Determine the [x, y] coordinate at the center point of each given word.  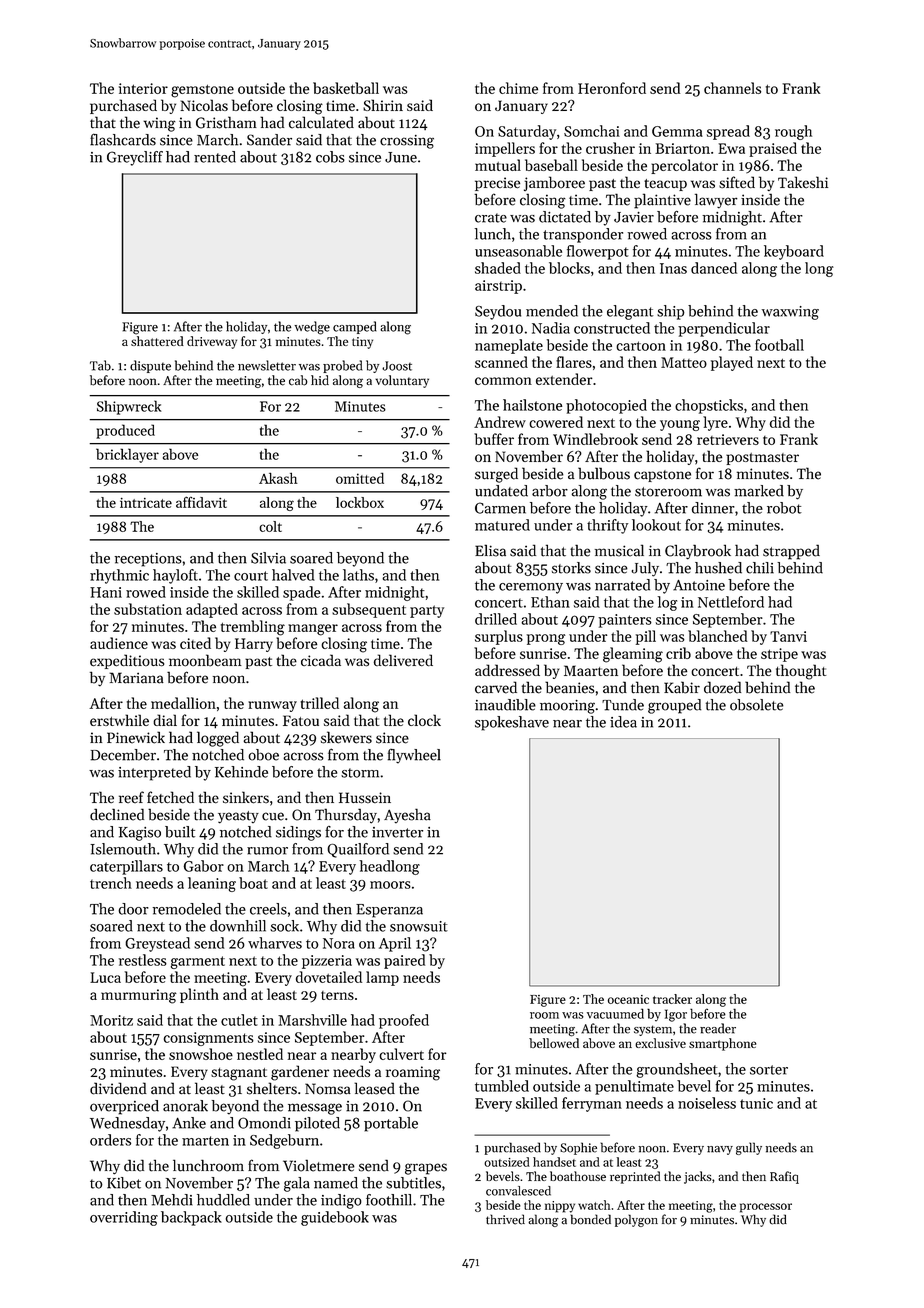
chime [518, 88]
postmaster [762, 459]
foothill [389, 1200]
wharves [275, 943]
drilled [496, 619]
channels [732, 88]
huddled [223, 1200]
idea [623, 722]
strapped [791, 552]
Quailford [358, 850]
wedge [312, 328]
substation [148, 609]
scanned [501, 362]
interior [143, 88]
